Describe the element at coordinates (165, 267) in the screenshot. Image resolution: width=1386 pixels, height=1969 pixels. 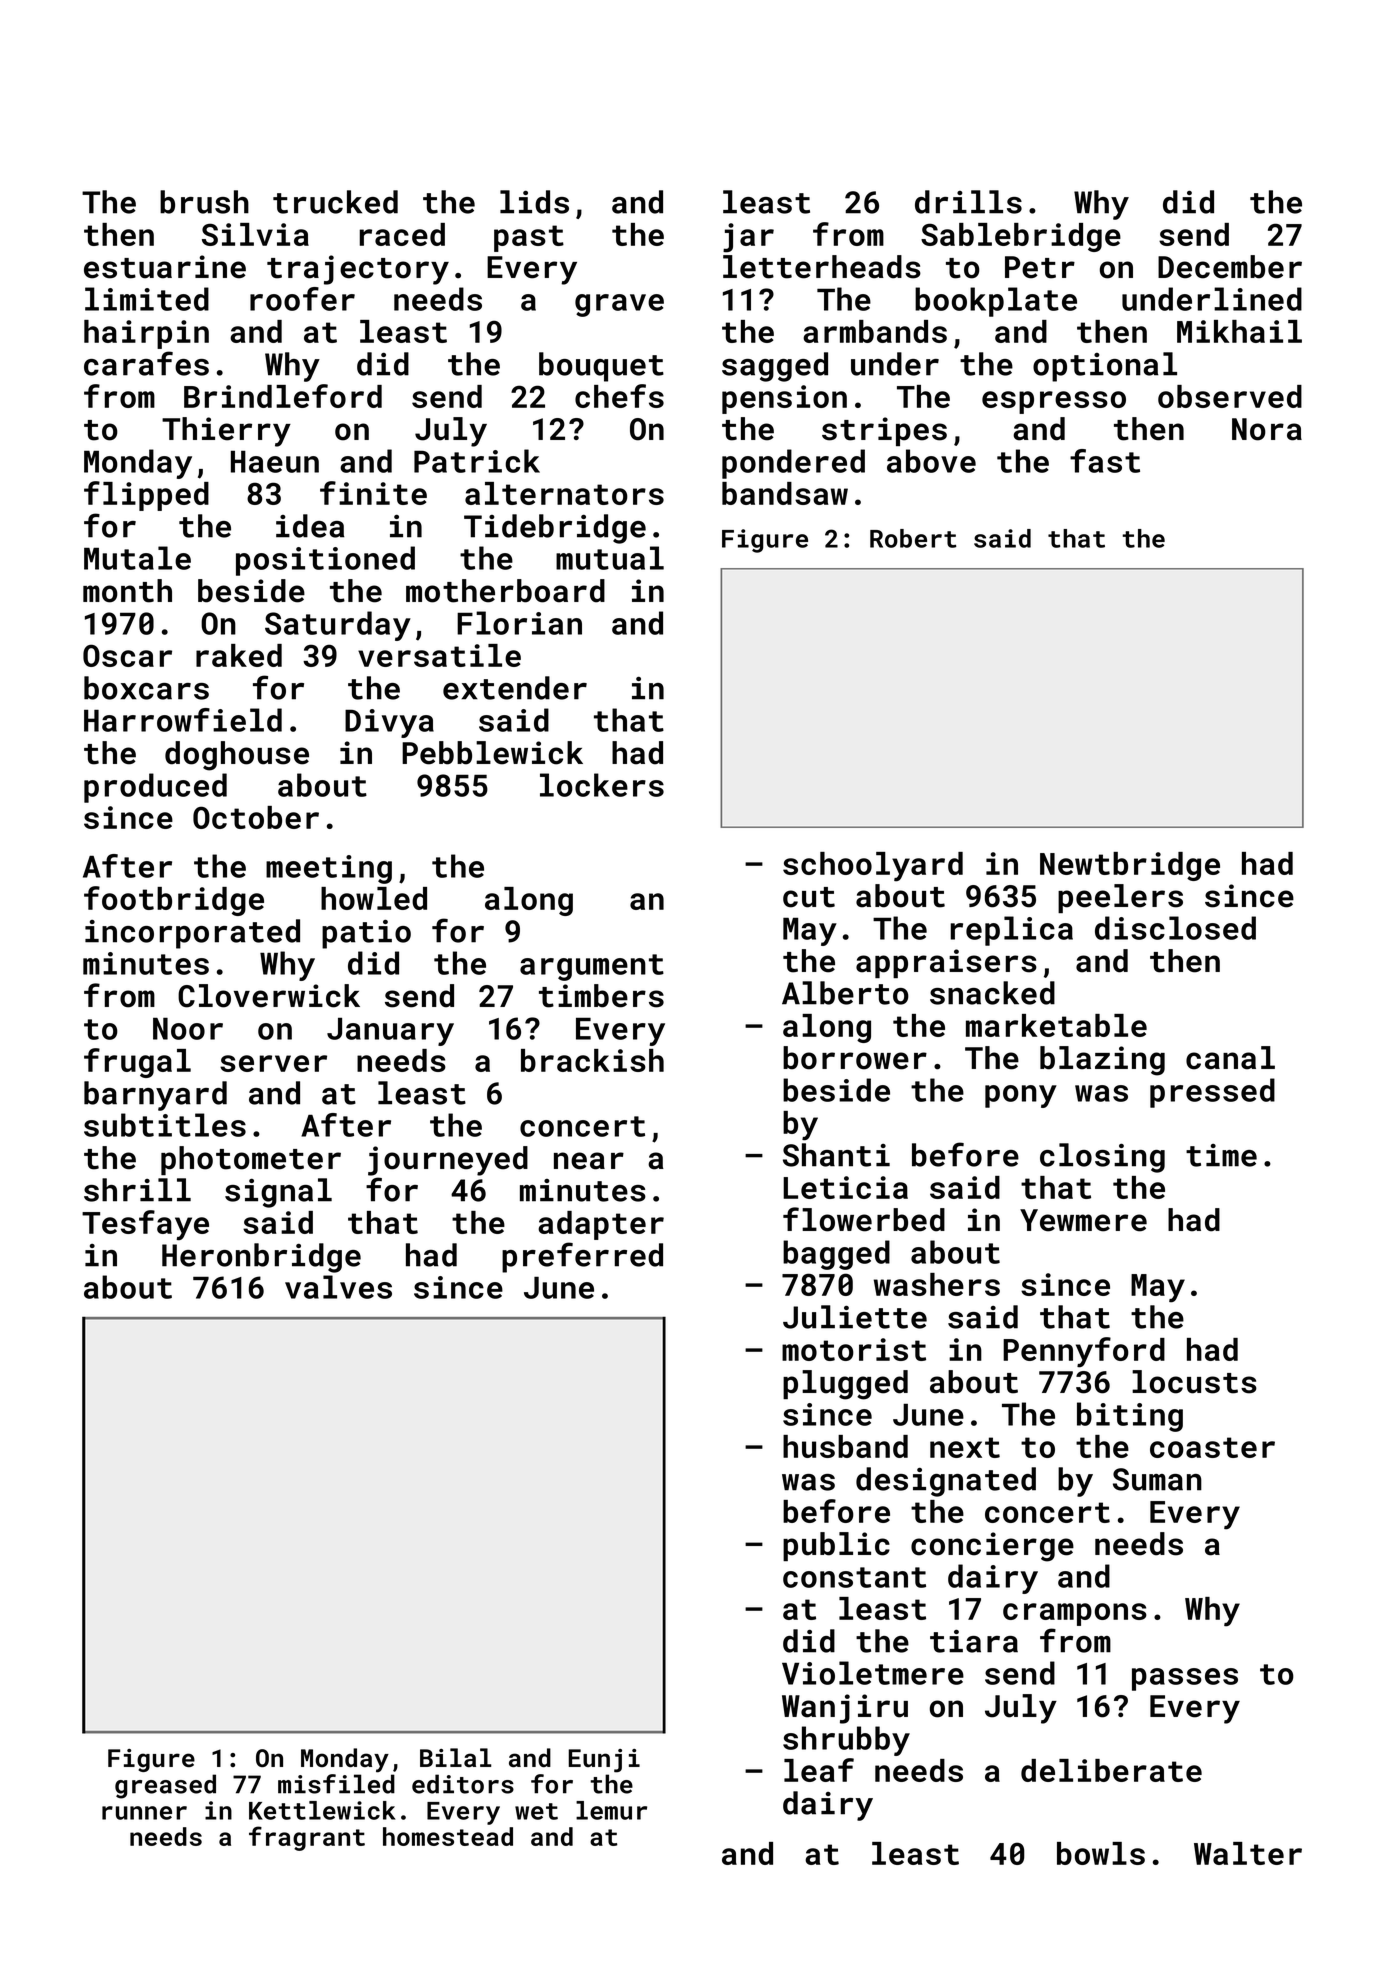
I see `estuarine` at that location.
